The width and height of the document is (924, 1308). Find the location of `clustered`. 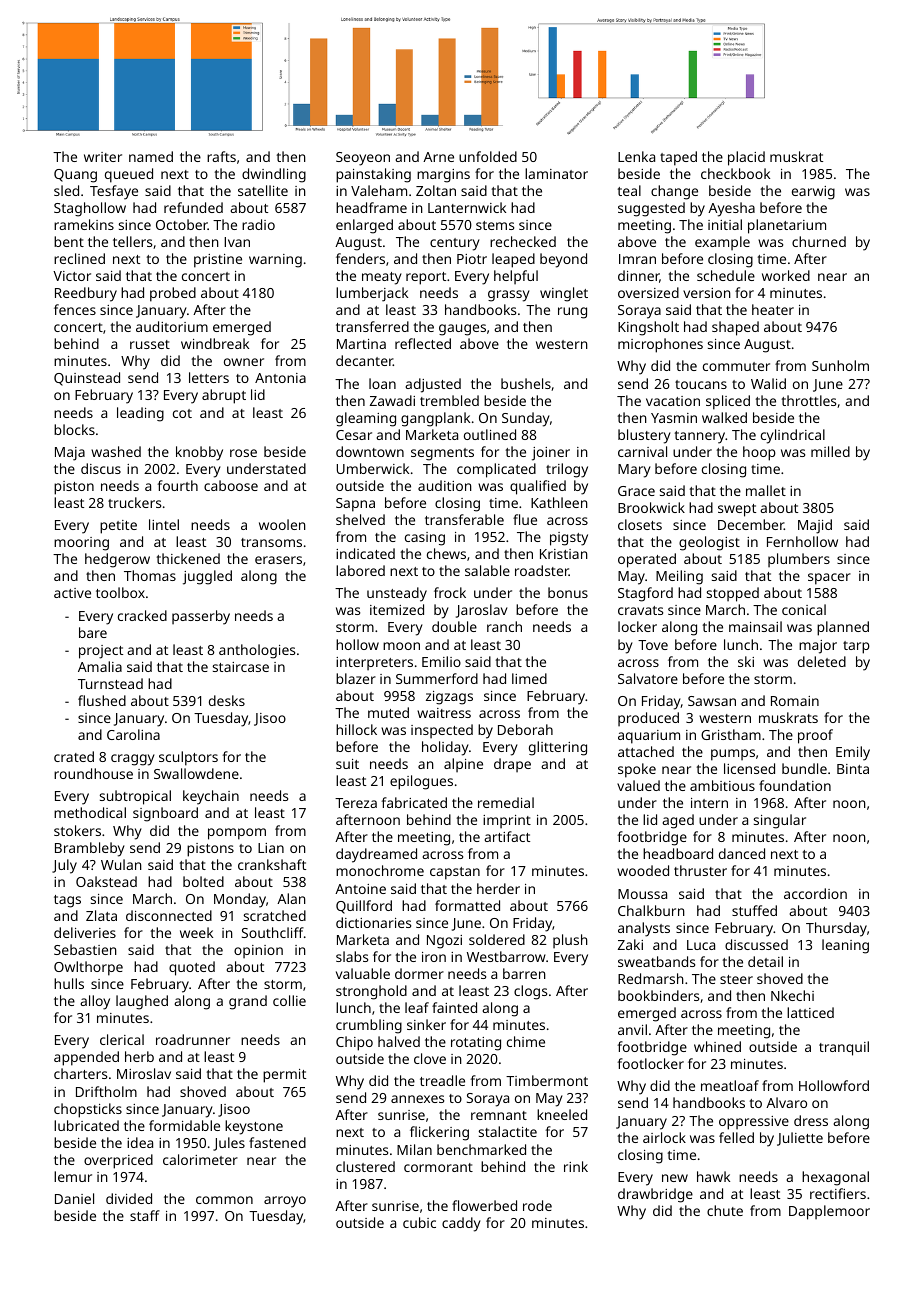

clustered is located at coordinates (365, 1166).
